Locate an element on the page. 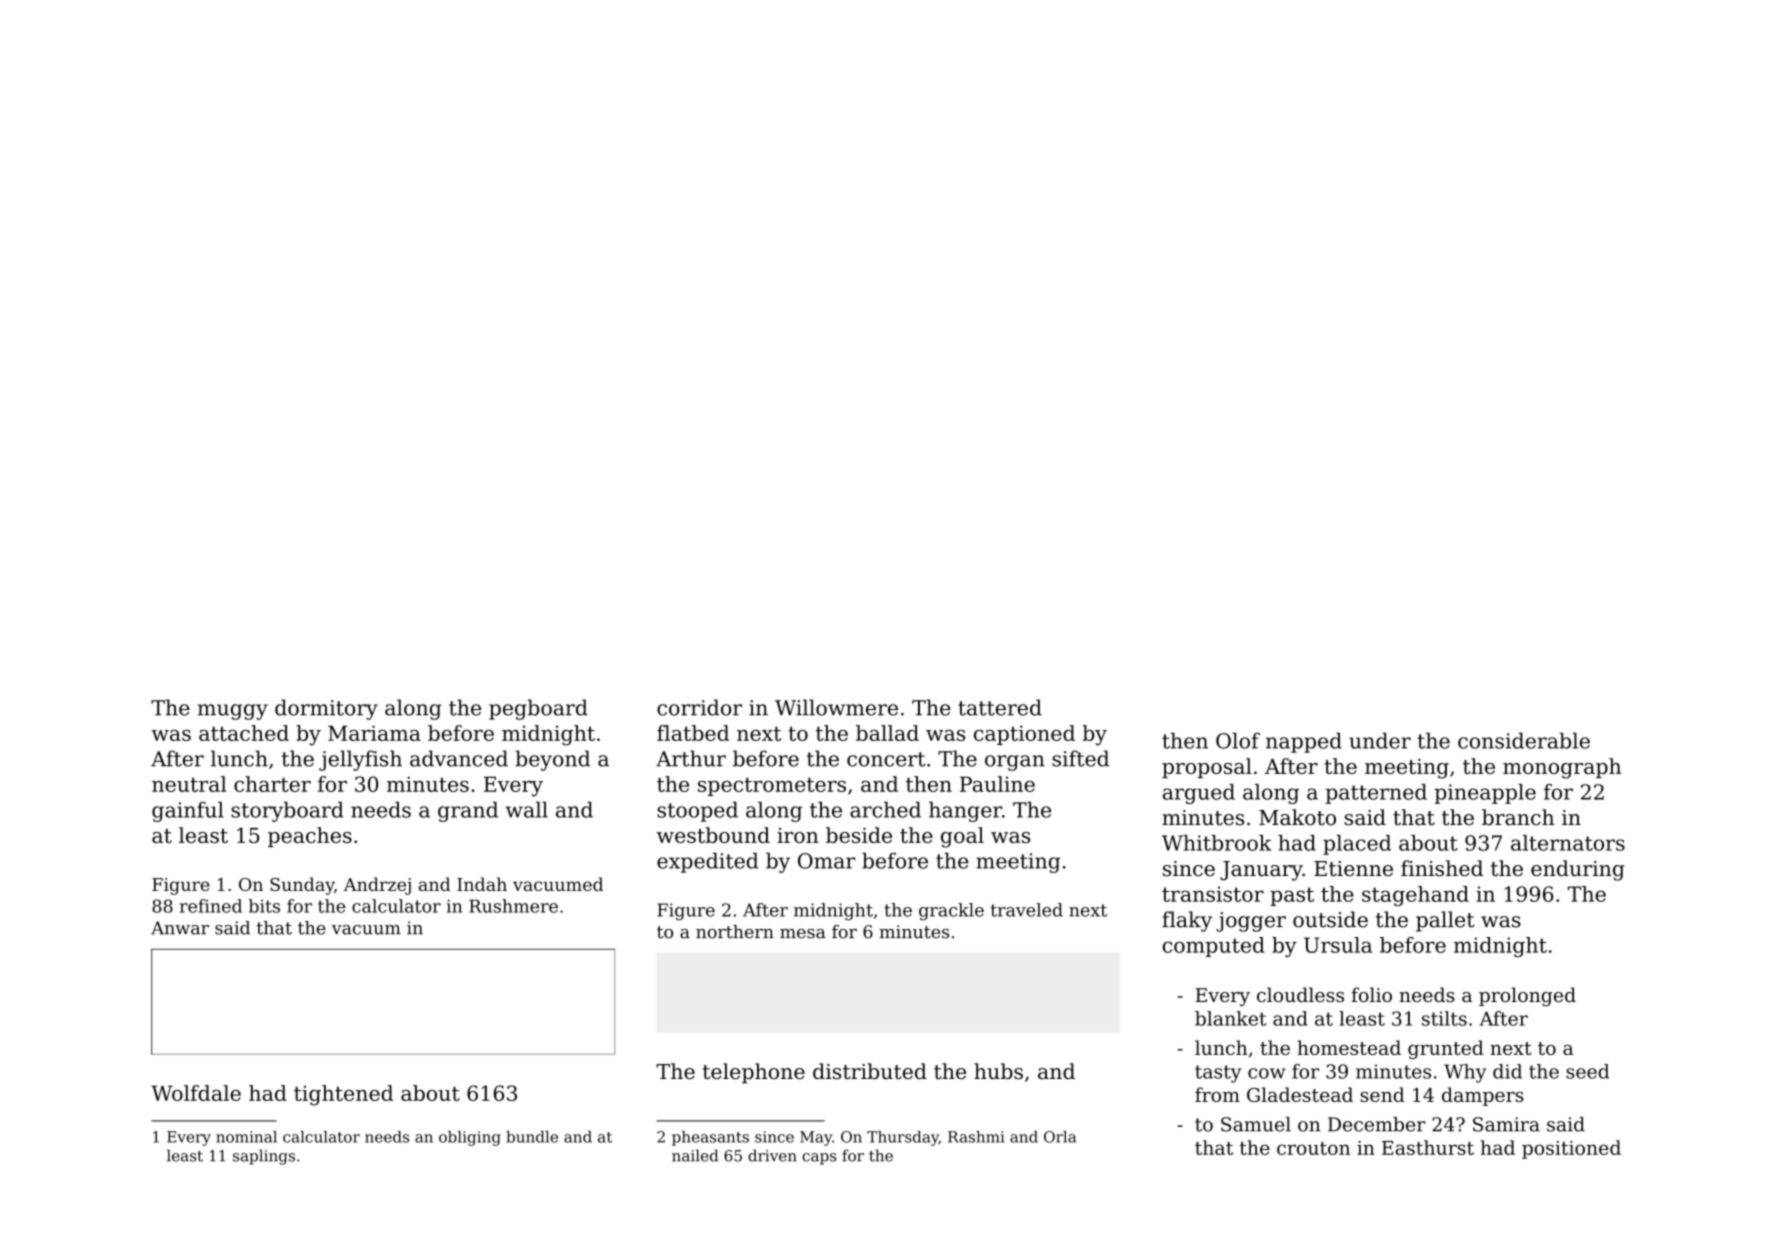 The image size is (1777, 1257). alternators is located at coordinates (1568, 843).
